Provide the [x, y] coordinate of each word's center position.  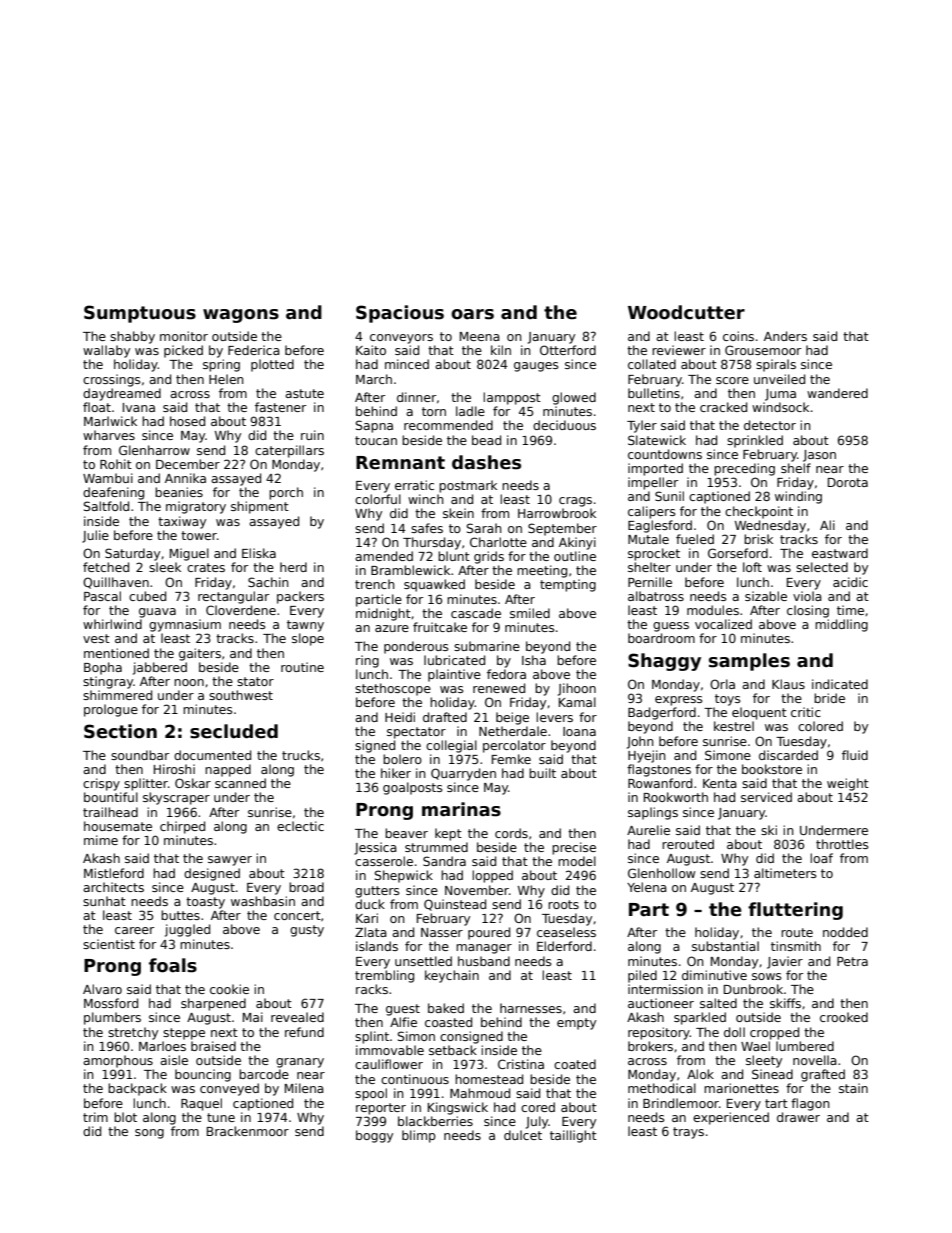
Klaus [788, 684]
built [542, 773]
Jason [819, 456]
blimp [419, 1136]
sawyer [230, 861]
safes [427, 528]
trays [688, 1133]
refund [304, 1032]
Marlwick [110, 421]
